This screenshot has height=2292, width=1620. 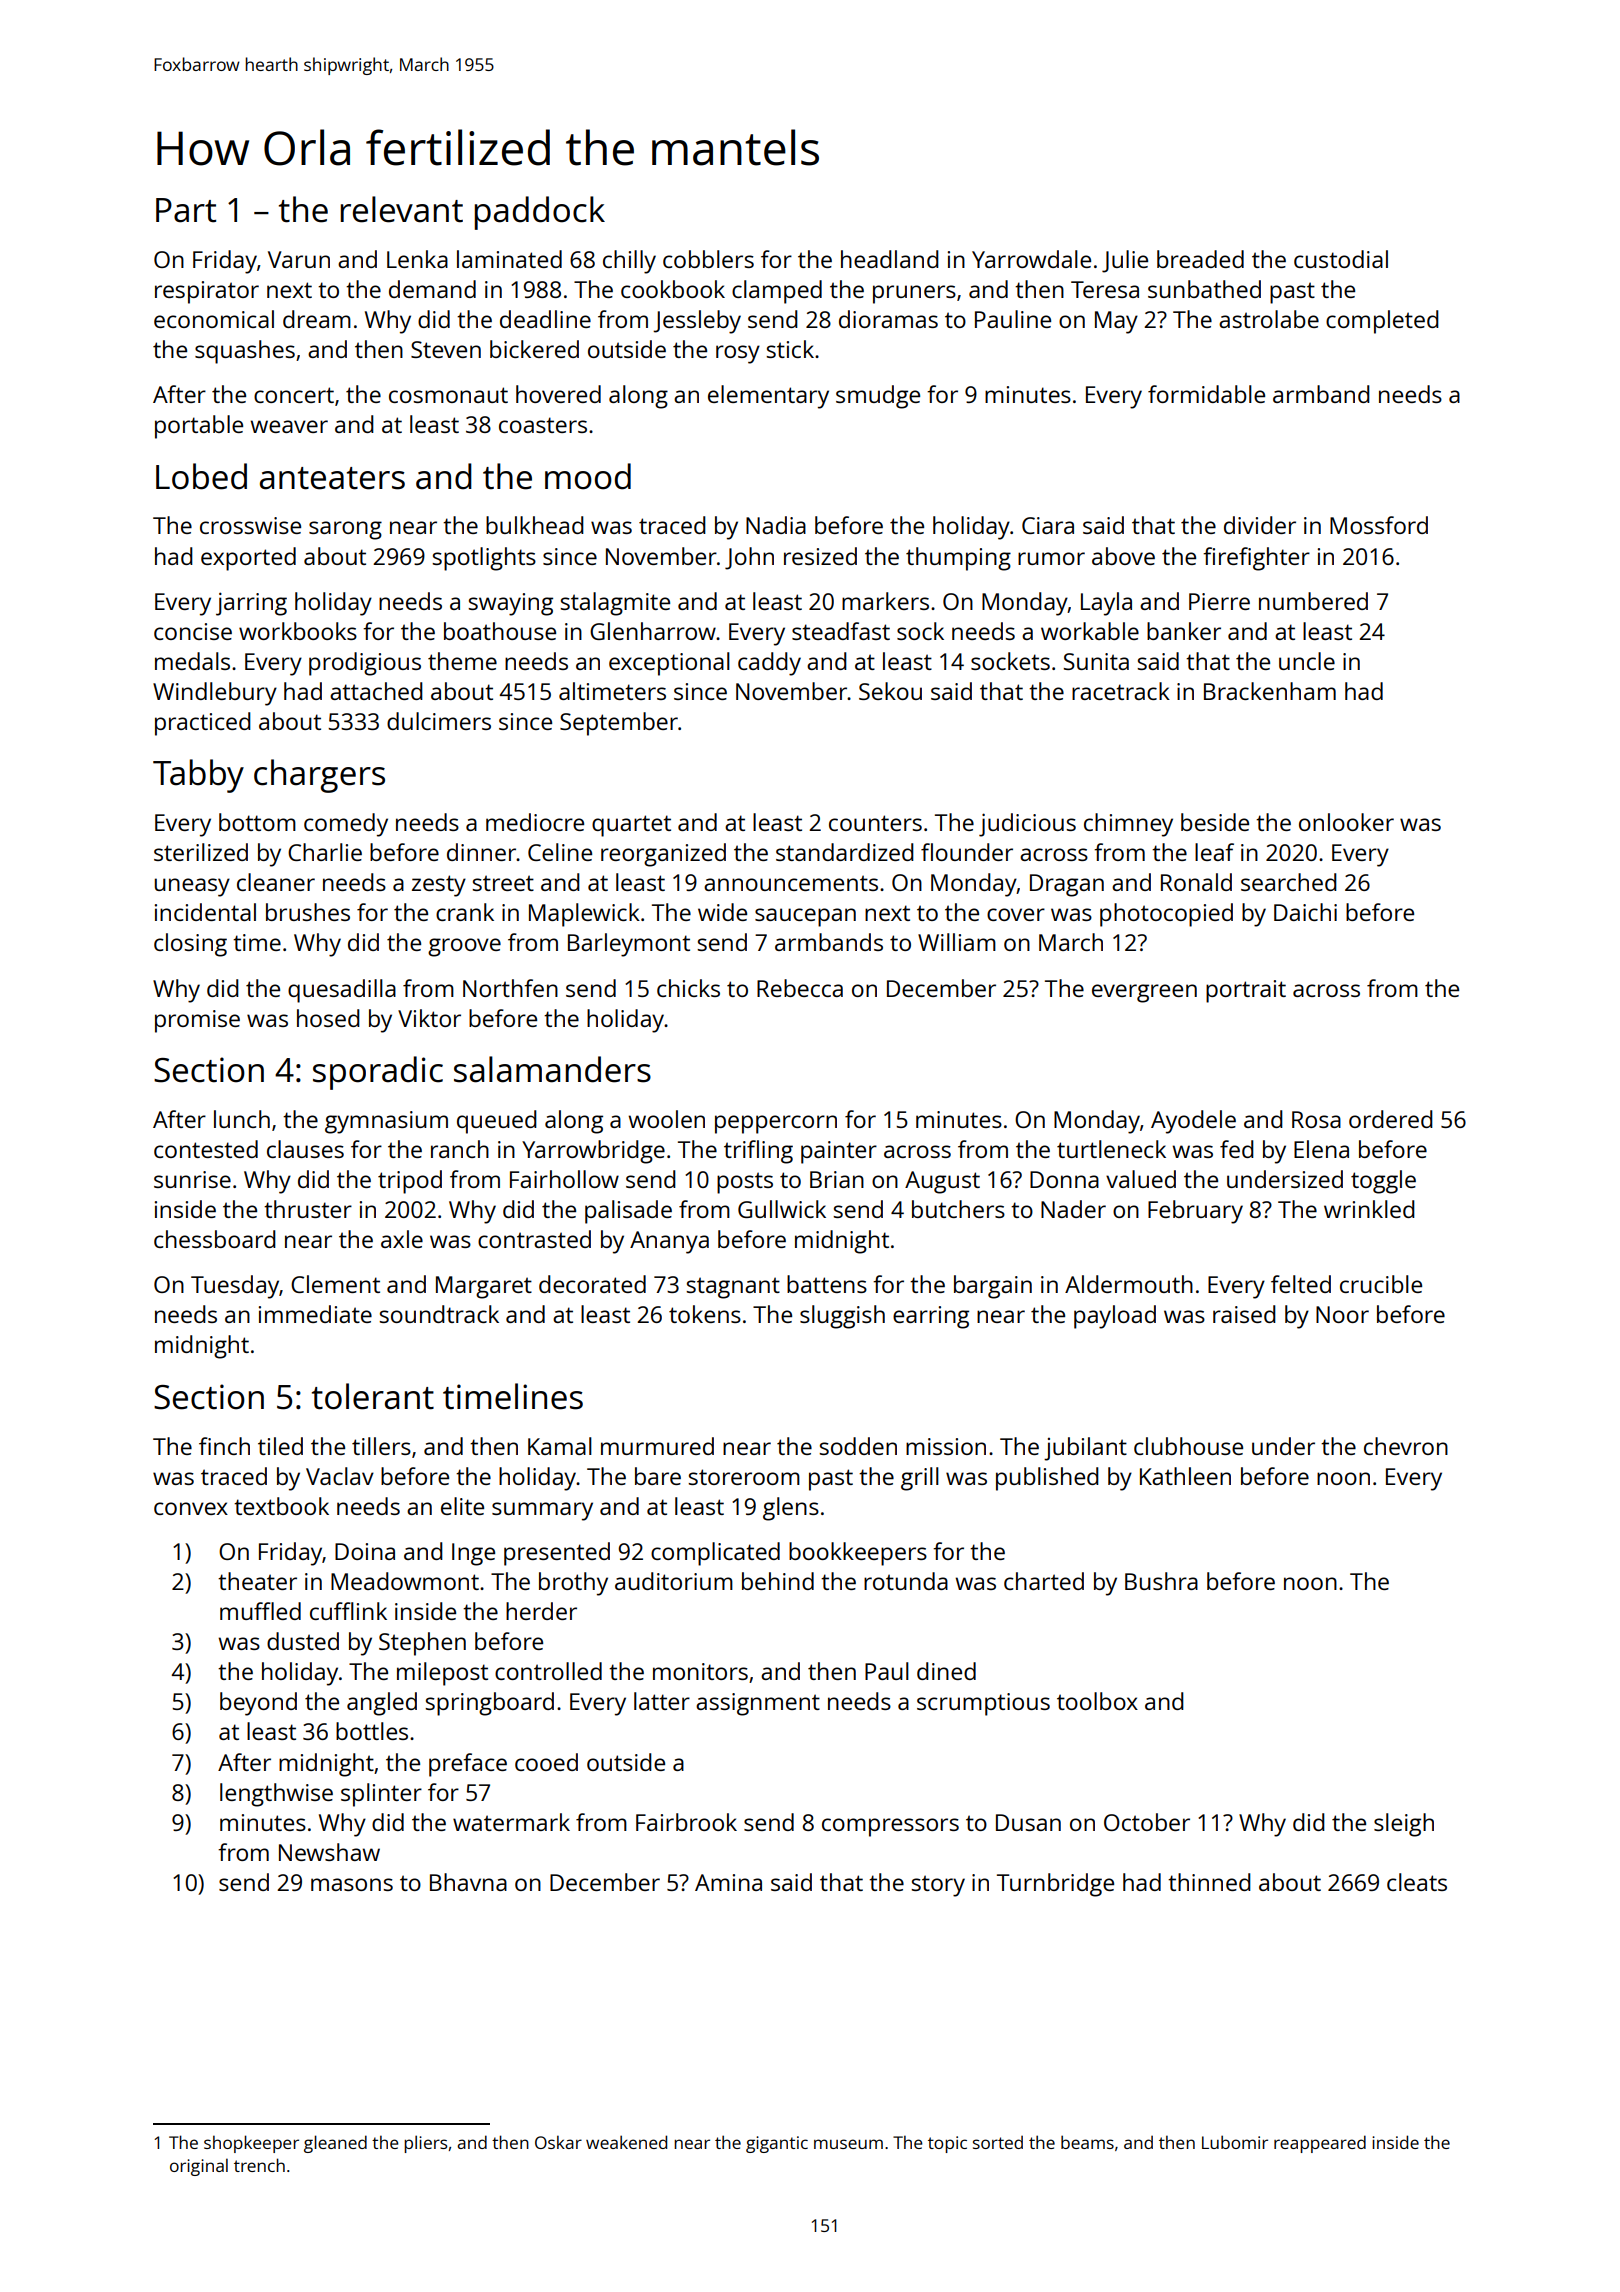 I want to click on Oskar, so click(x=558, y=2142).
